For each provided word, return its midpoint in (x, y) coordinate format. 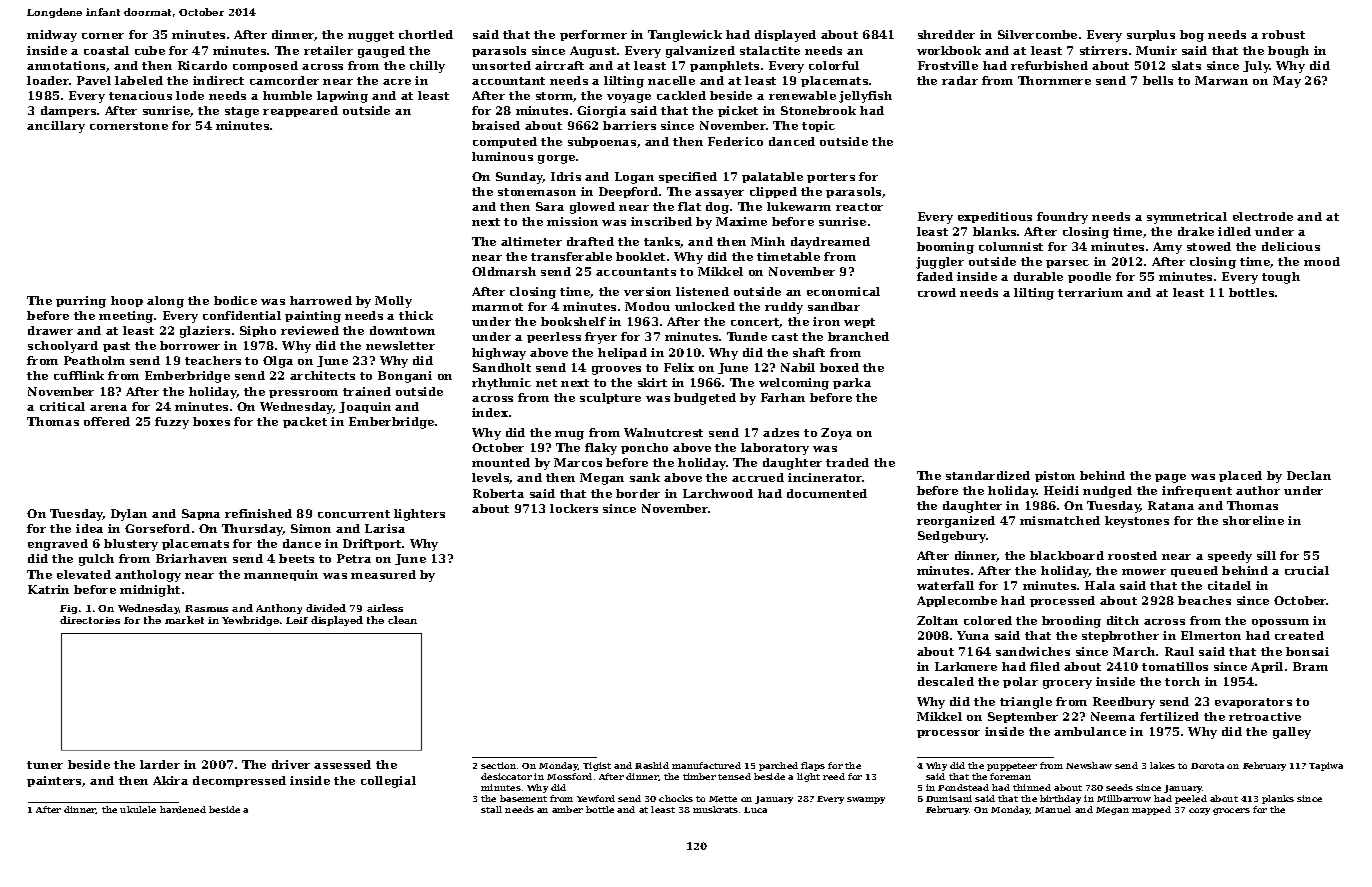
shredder (946, 34)
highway (499, 354)
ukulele (138, 809)
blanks (994, 231)
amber (567, 809)
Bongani (405, 377)
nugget (371, 36)
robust (1283, 34)
